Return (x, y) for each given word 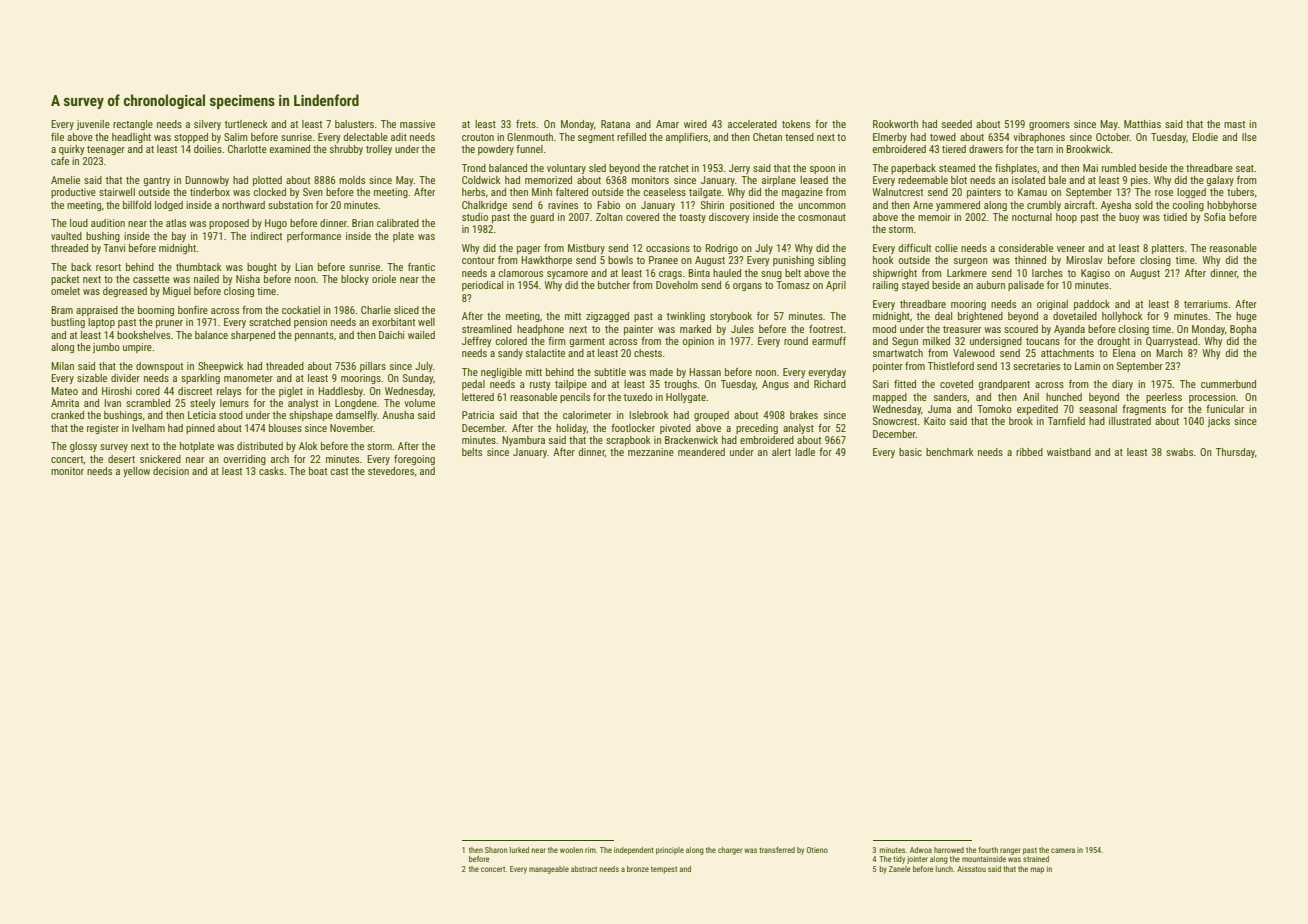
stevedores (391, 471)
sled (597, 168)
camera (1063, 850)
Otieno (817, 850)
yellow (136, 472)
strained (1036, 859)
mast (1234, 124)
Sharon (496, 850)
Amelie (65, 180)
